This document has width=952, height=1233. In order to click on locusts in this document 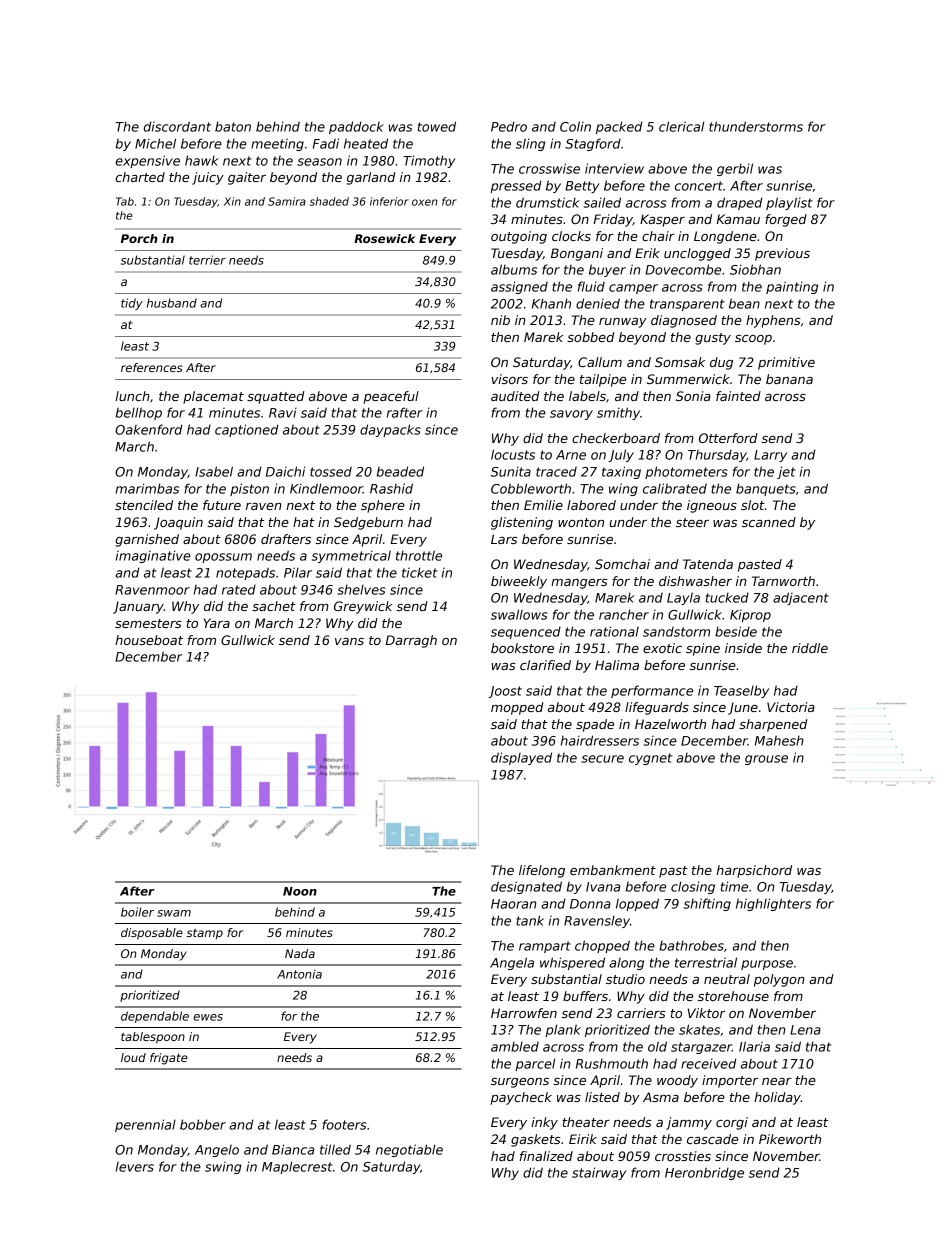, I will do `click(513, 454)`.
